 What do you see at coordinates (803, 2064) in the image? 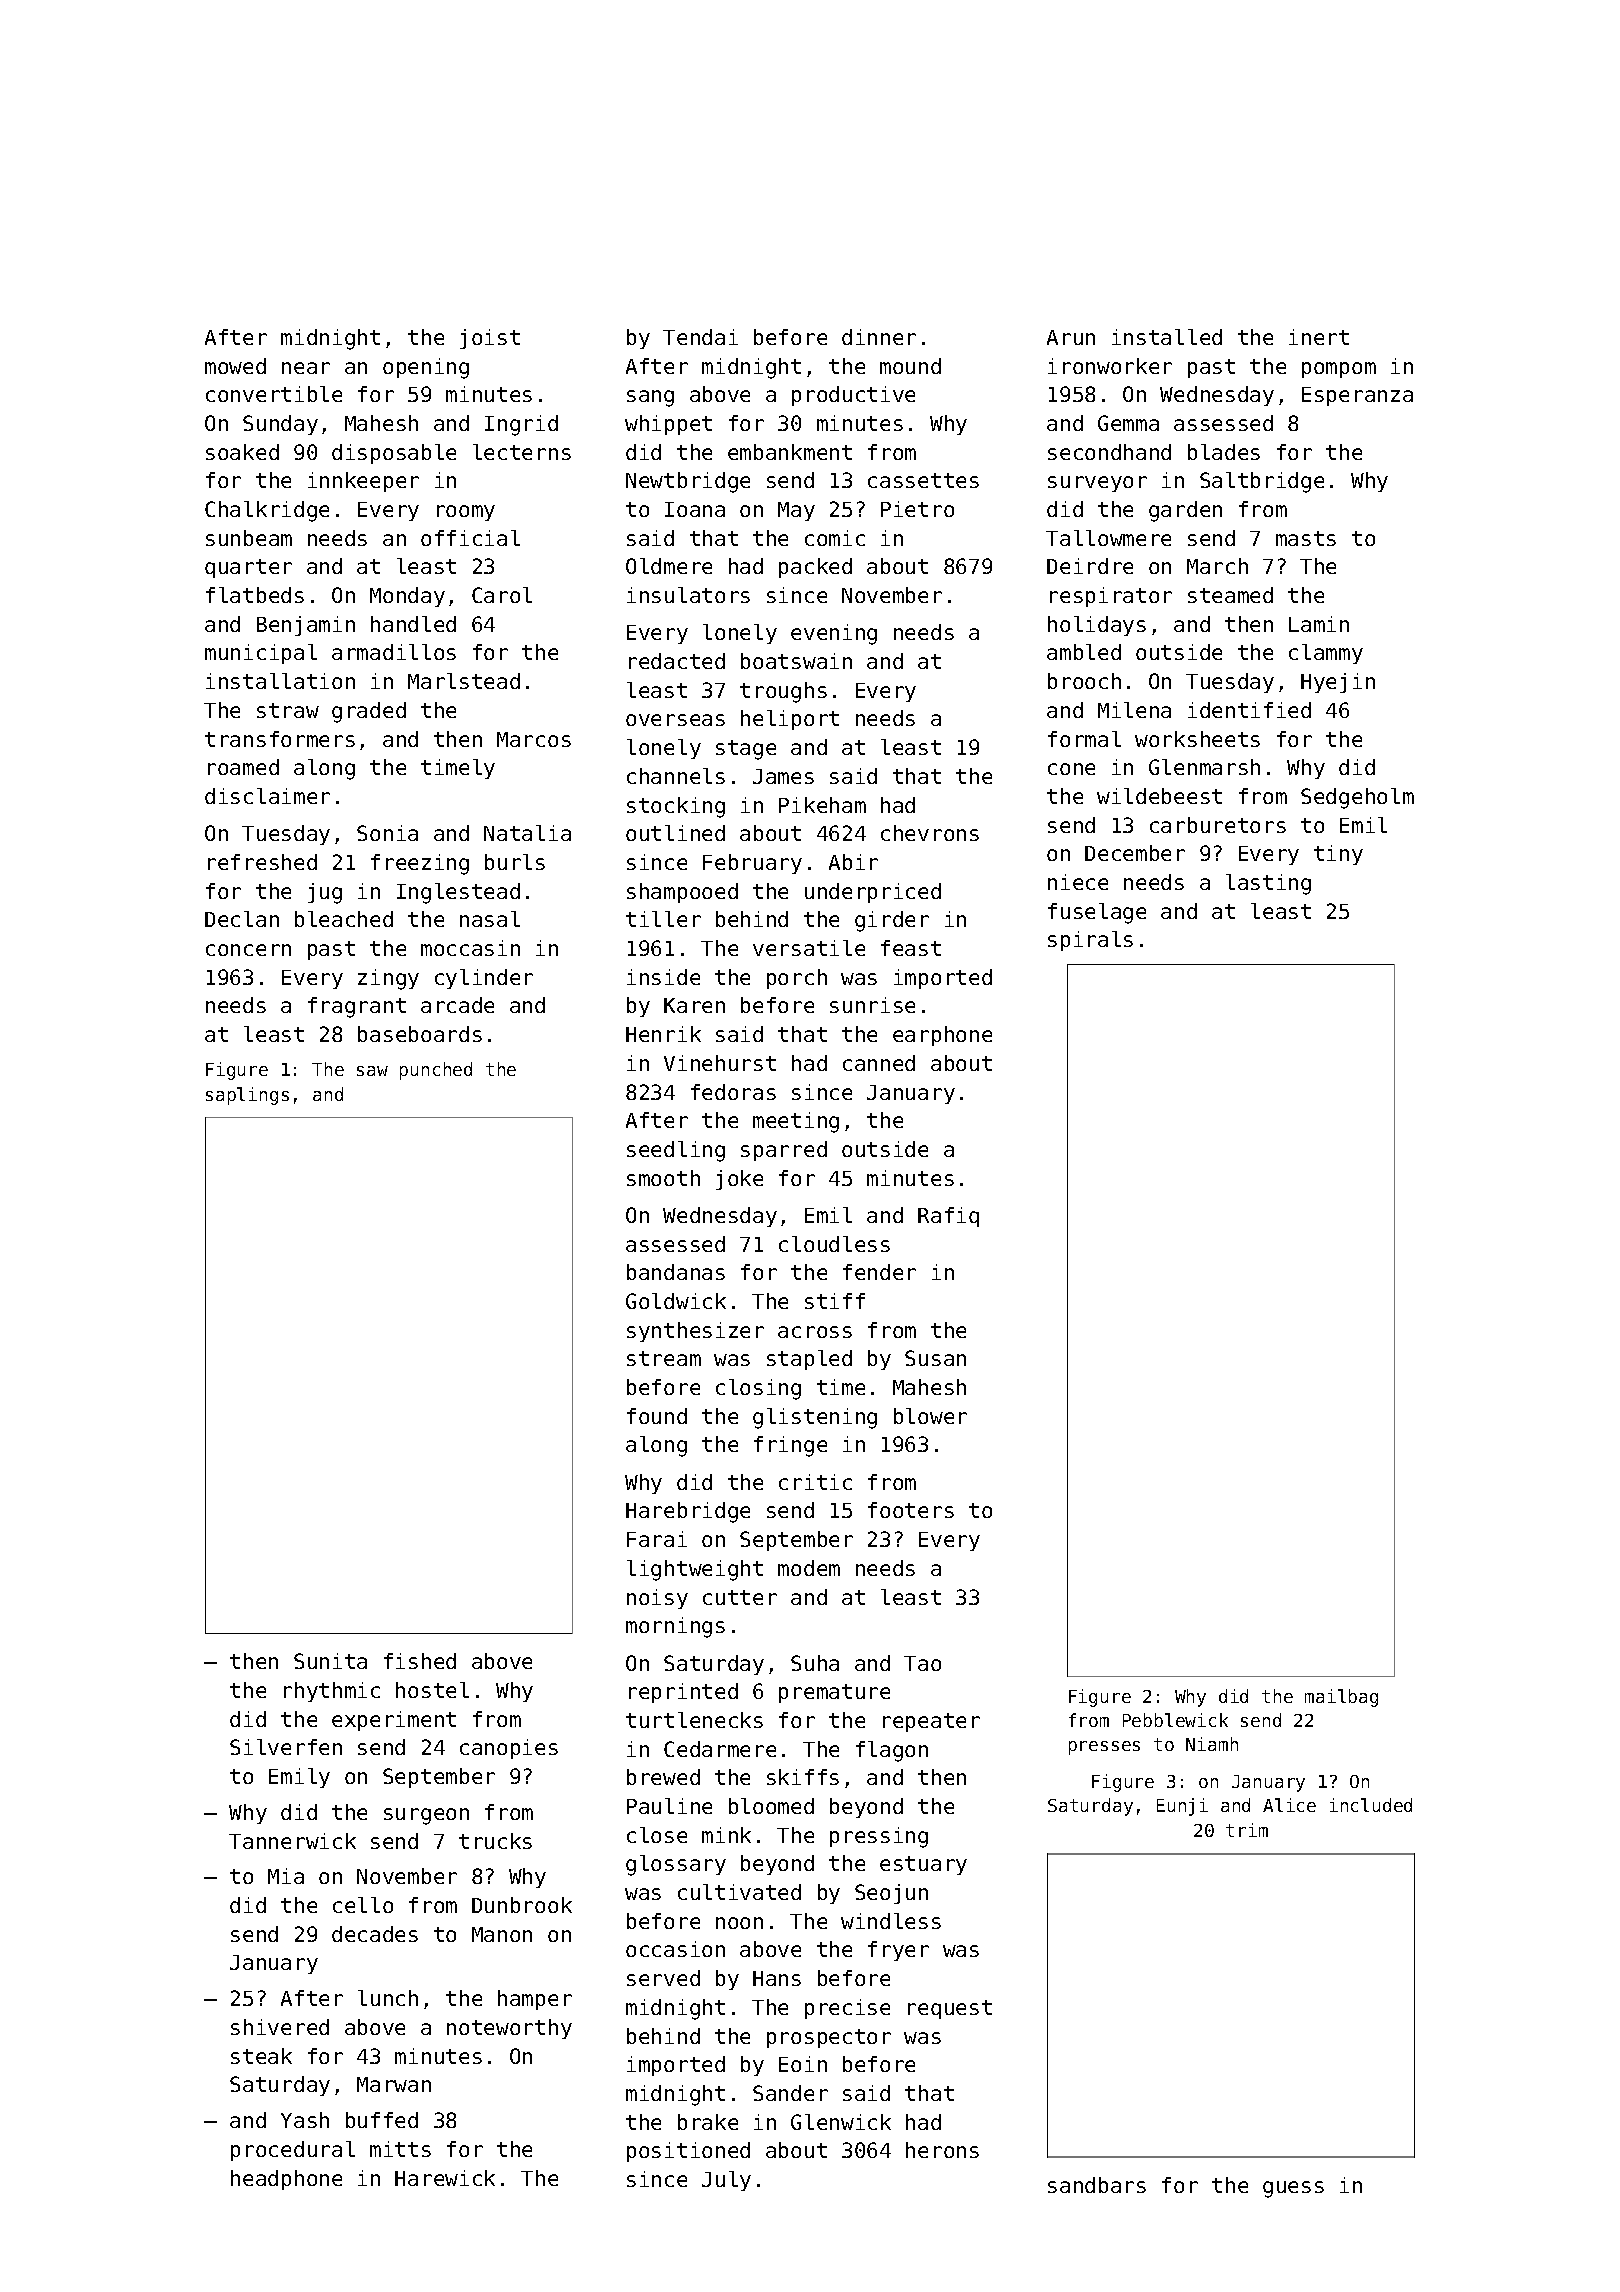
I see `Eoin` at bounding box center [803, 2064].
